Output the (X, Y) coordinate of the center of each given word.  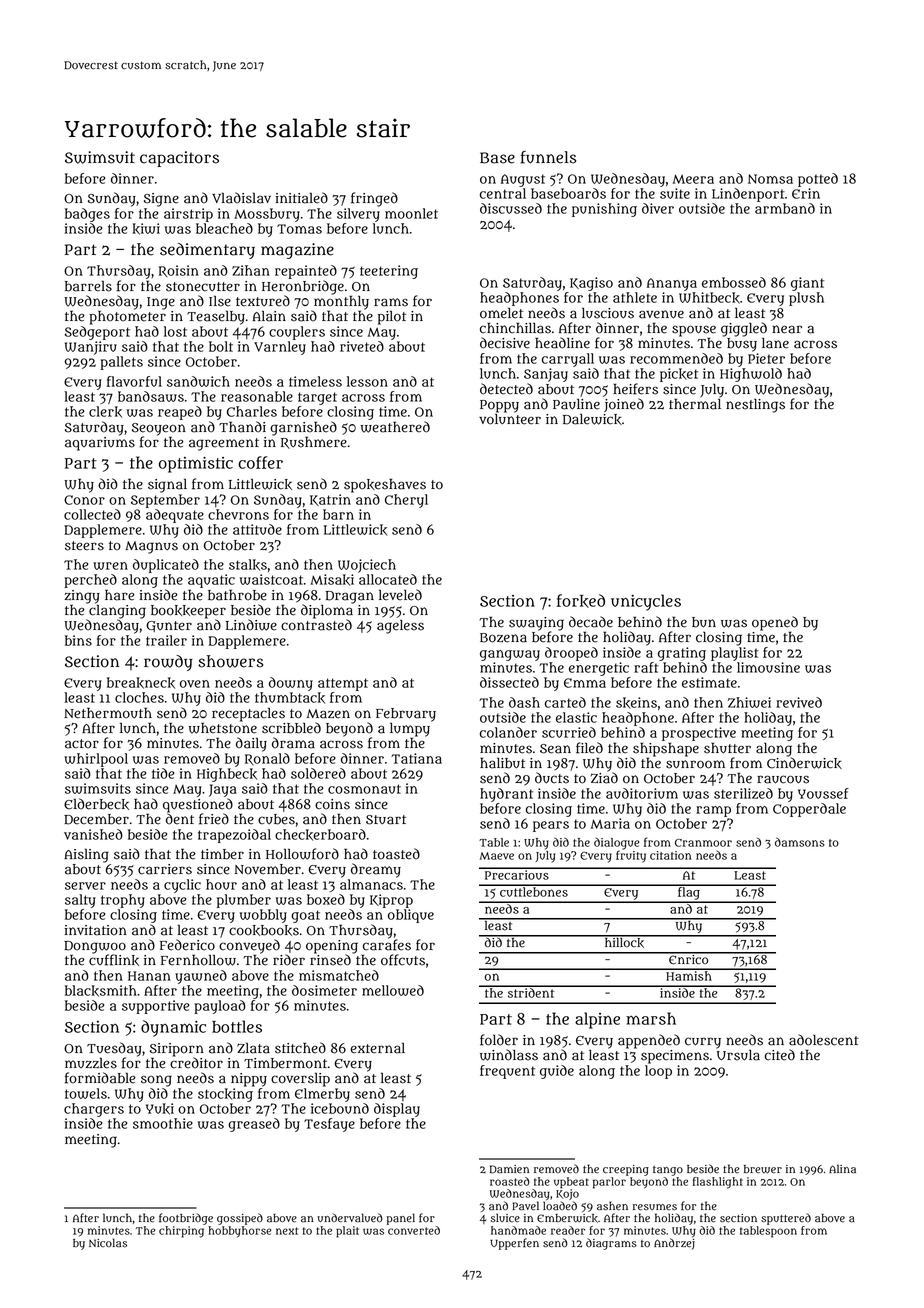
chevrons (238, 514)
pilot (392, 317)
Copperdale (809, 810)
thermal (695, 404)
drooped (571, 654)
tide (163, 773)
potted (818, 180)
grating (682, 654)
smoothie (163, 1123)
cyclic (182, 886)
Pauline (576, 404)
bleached (224, 228)
